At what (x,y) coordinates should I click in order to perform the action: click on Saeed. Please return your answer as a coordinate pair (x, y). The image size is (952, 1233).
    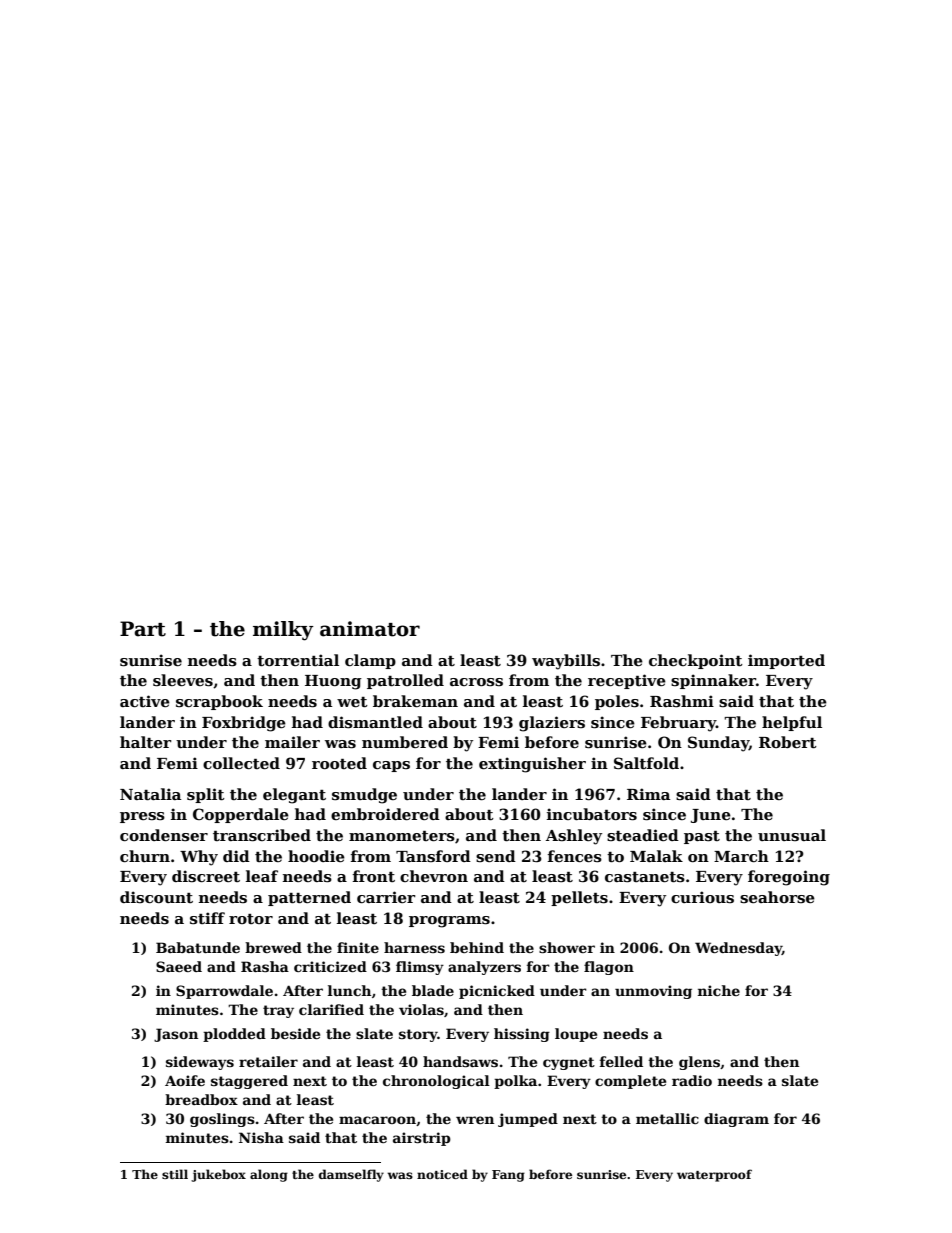
    Looking at the image, I should click on (179, 966).
